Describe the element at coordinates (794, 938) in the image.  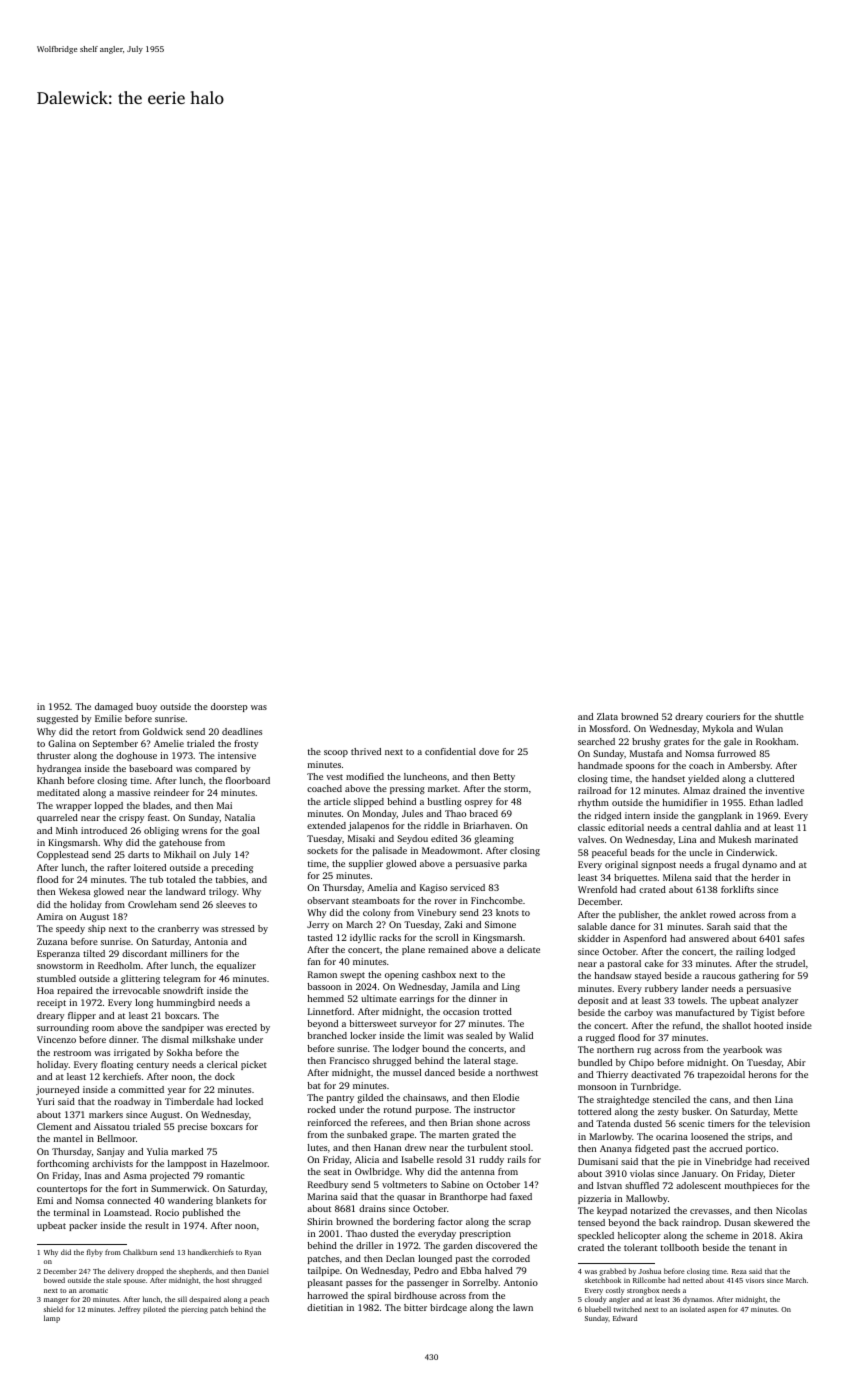
I see `safes` at that location.
